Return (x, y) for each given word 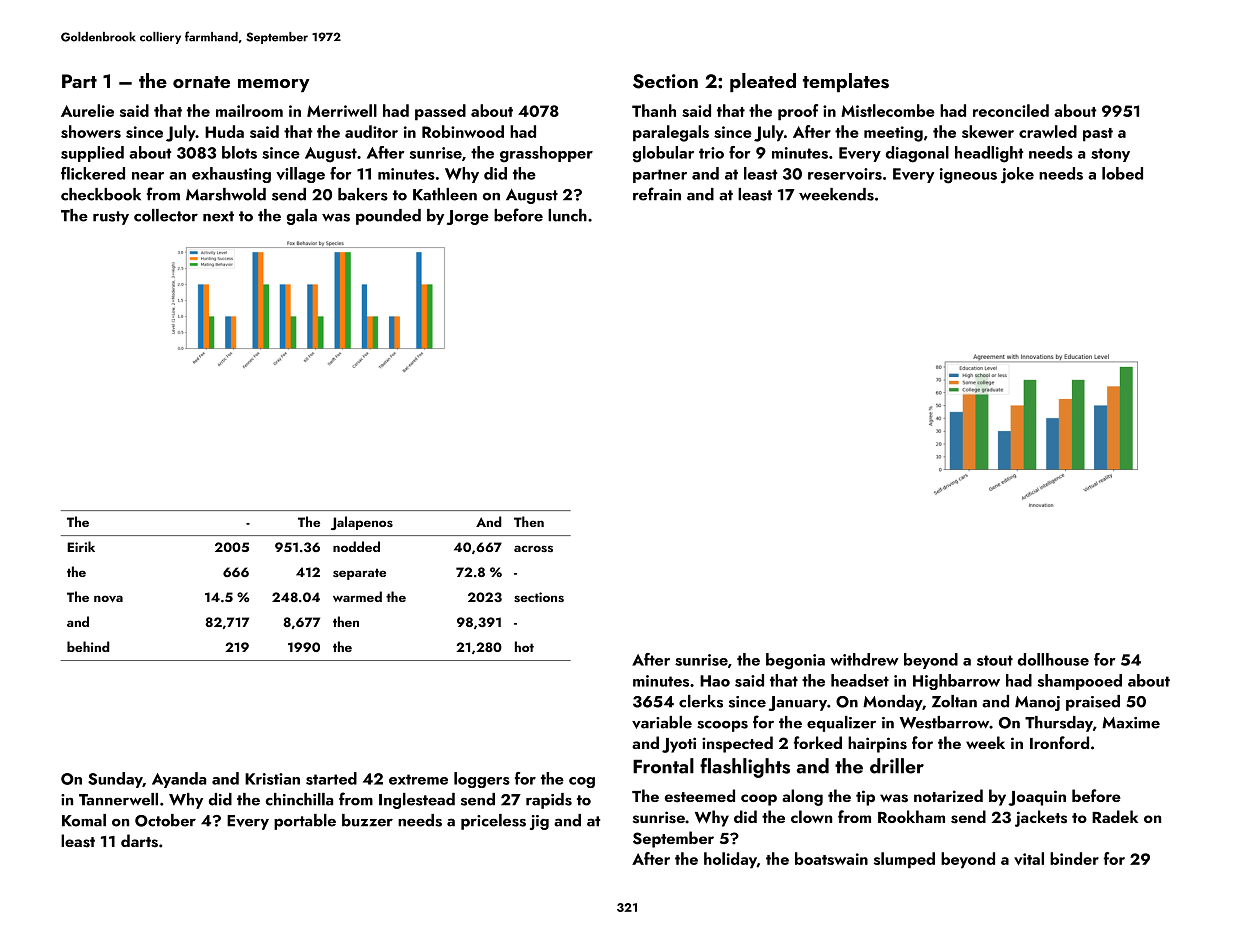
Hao (715, 681)
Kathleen (445, 194)
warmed (357, 596)
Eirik (81, 546)
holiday (730, 860)
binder (1074, 858)
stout (995, 660)
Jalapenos (362, 523)
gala (302, 217)
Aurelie (87, 110)
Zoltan (954, 701)
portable (305, 822)
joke (1017, 175)
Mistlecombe (888, 110)
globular (663, 154)
